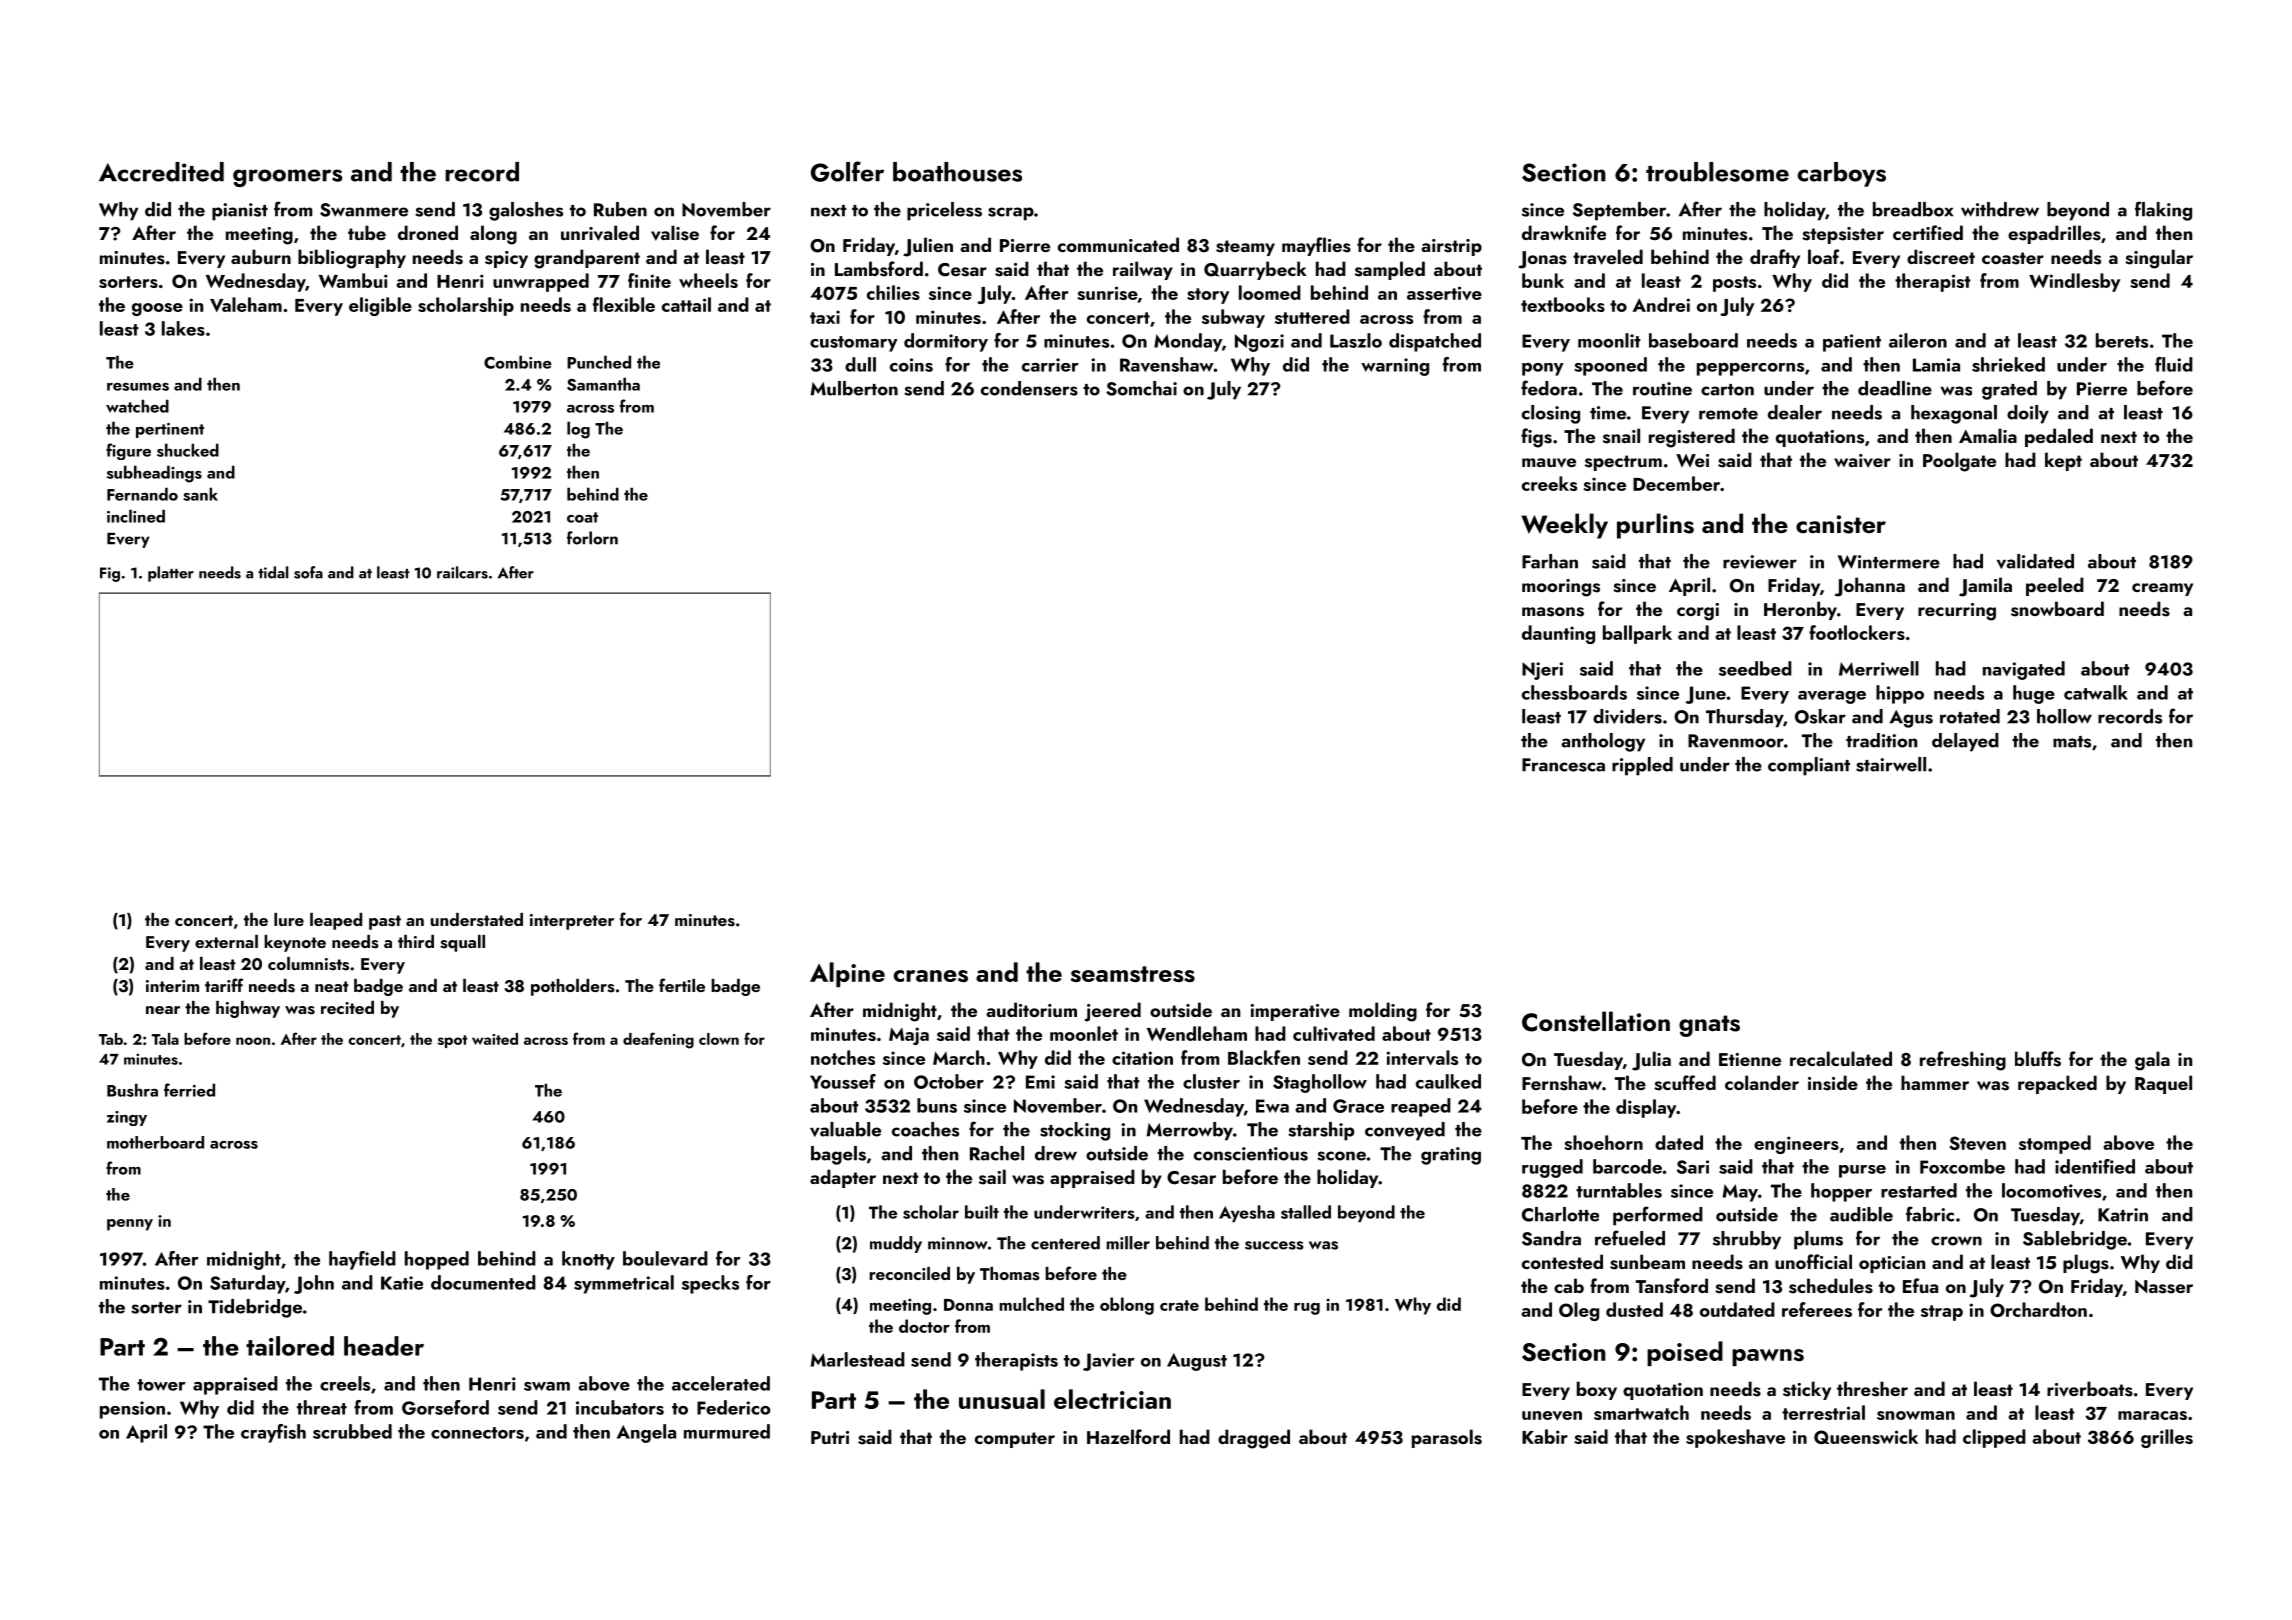 The image size is (2292, 1620). I want to click on crayfish, so click(273, 1433).
